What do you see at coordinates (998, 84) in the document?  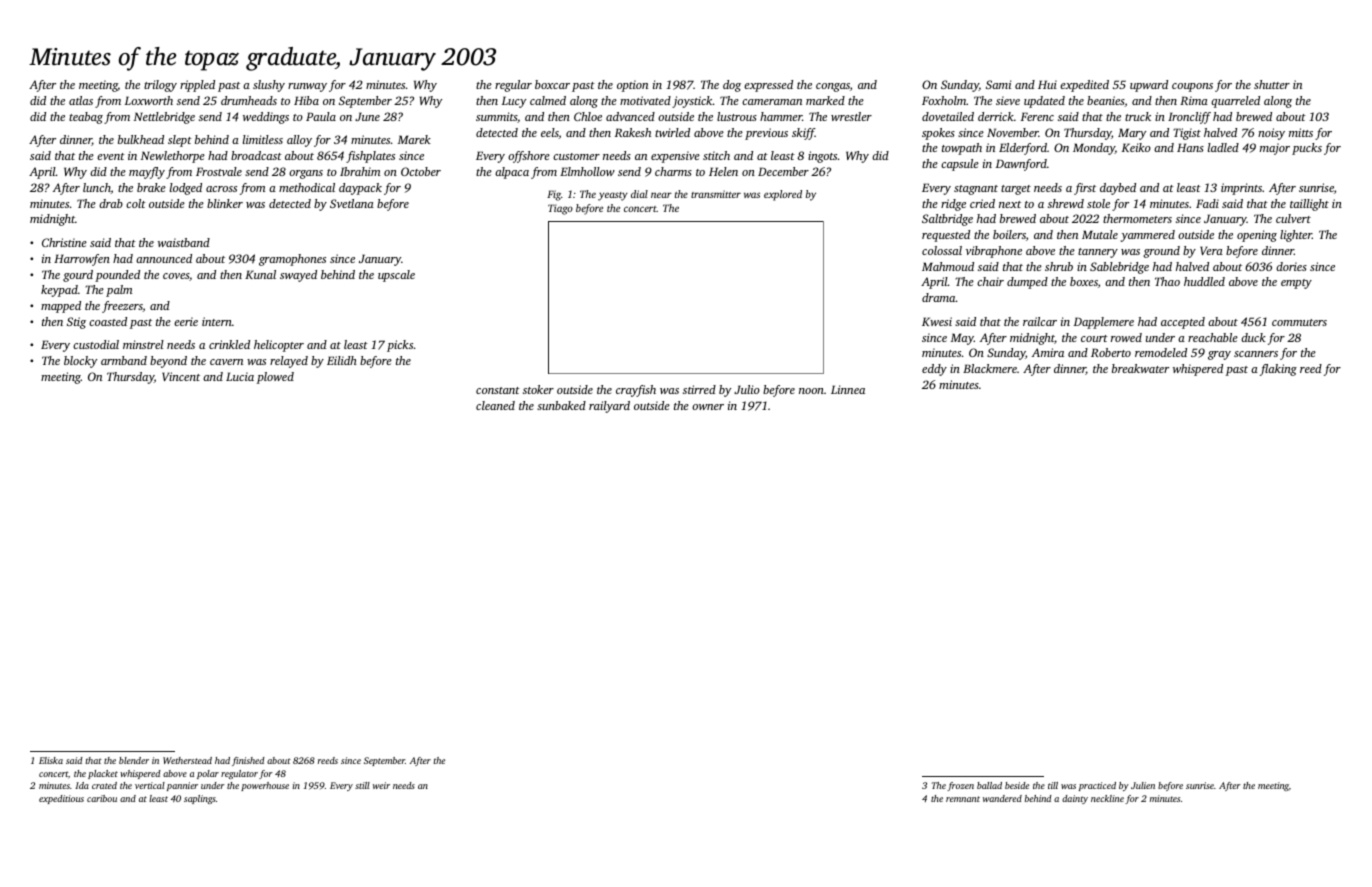 I see `Sami` at bounding box center [998, 84].
